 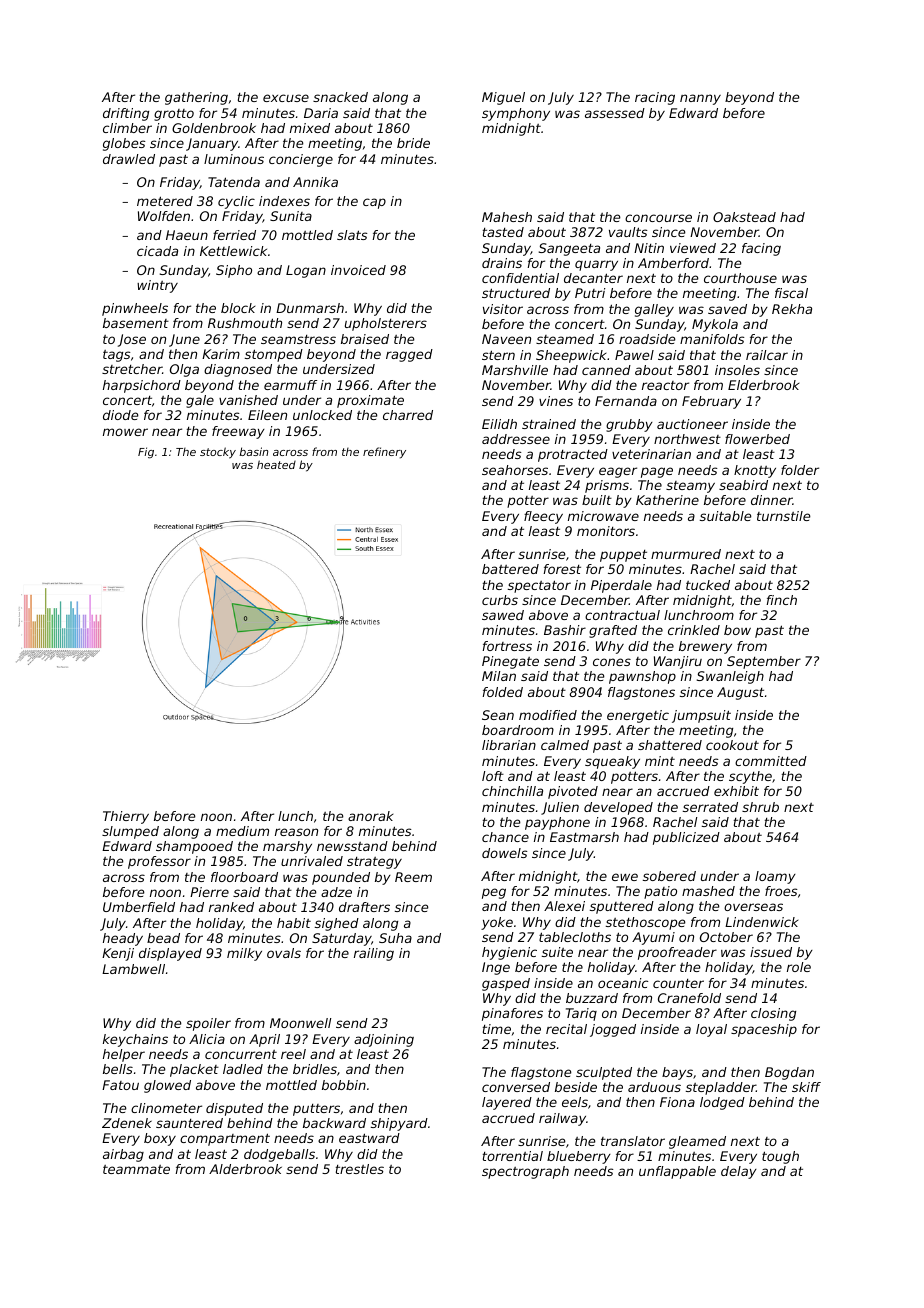 I want to click on anorak, so click(x=370, y=816).
